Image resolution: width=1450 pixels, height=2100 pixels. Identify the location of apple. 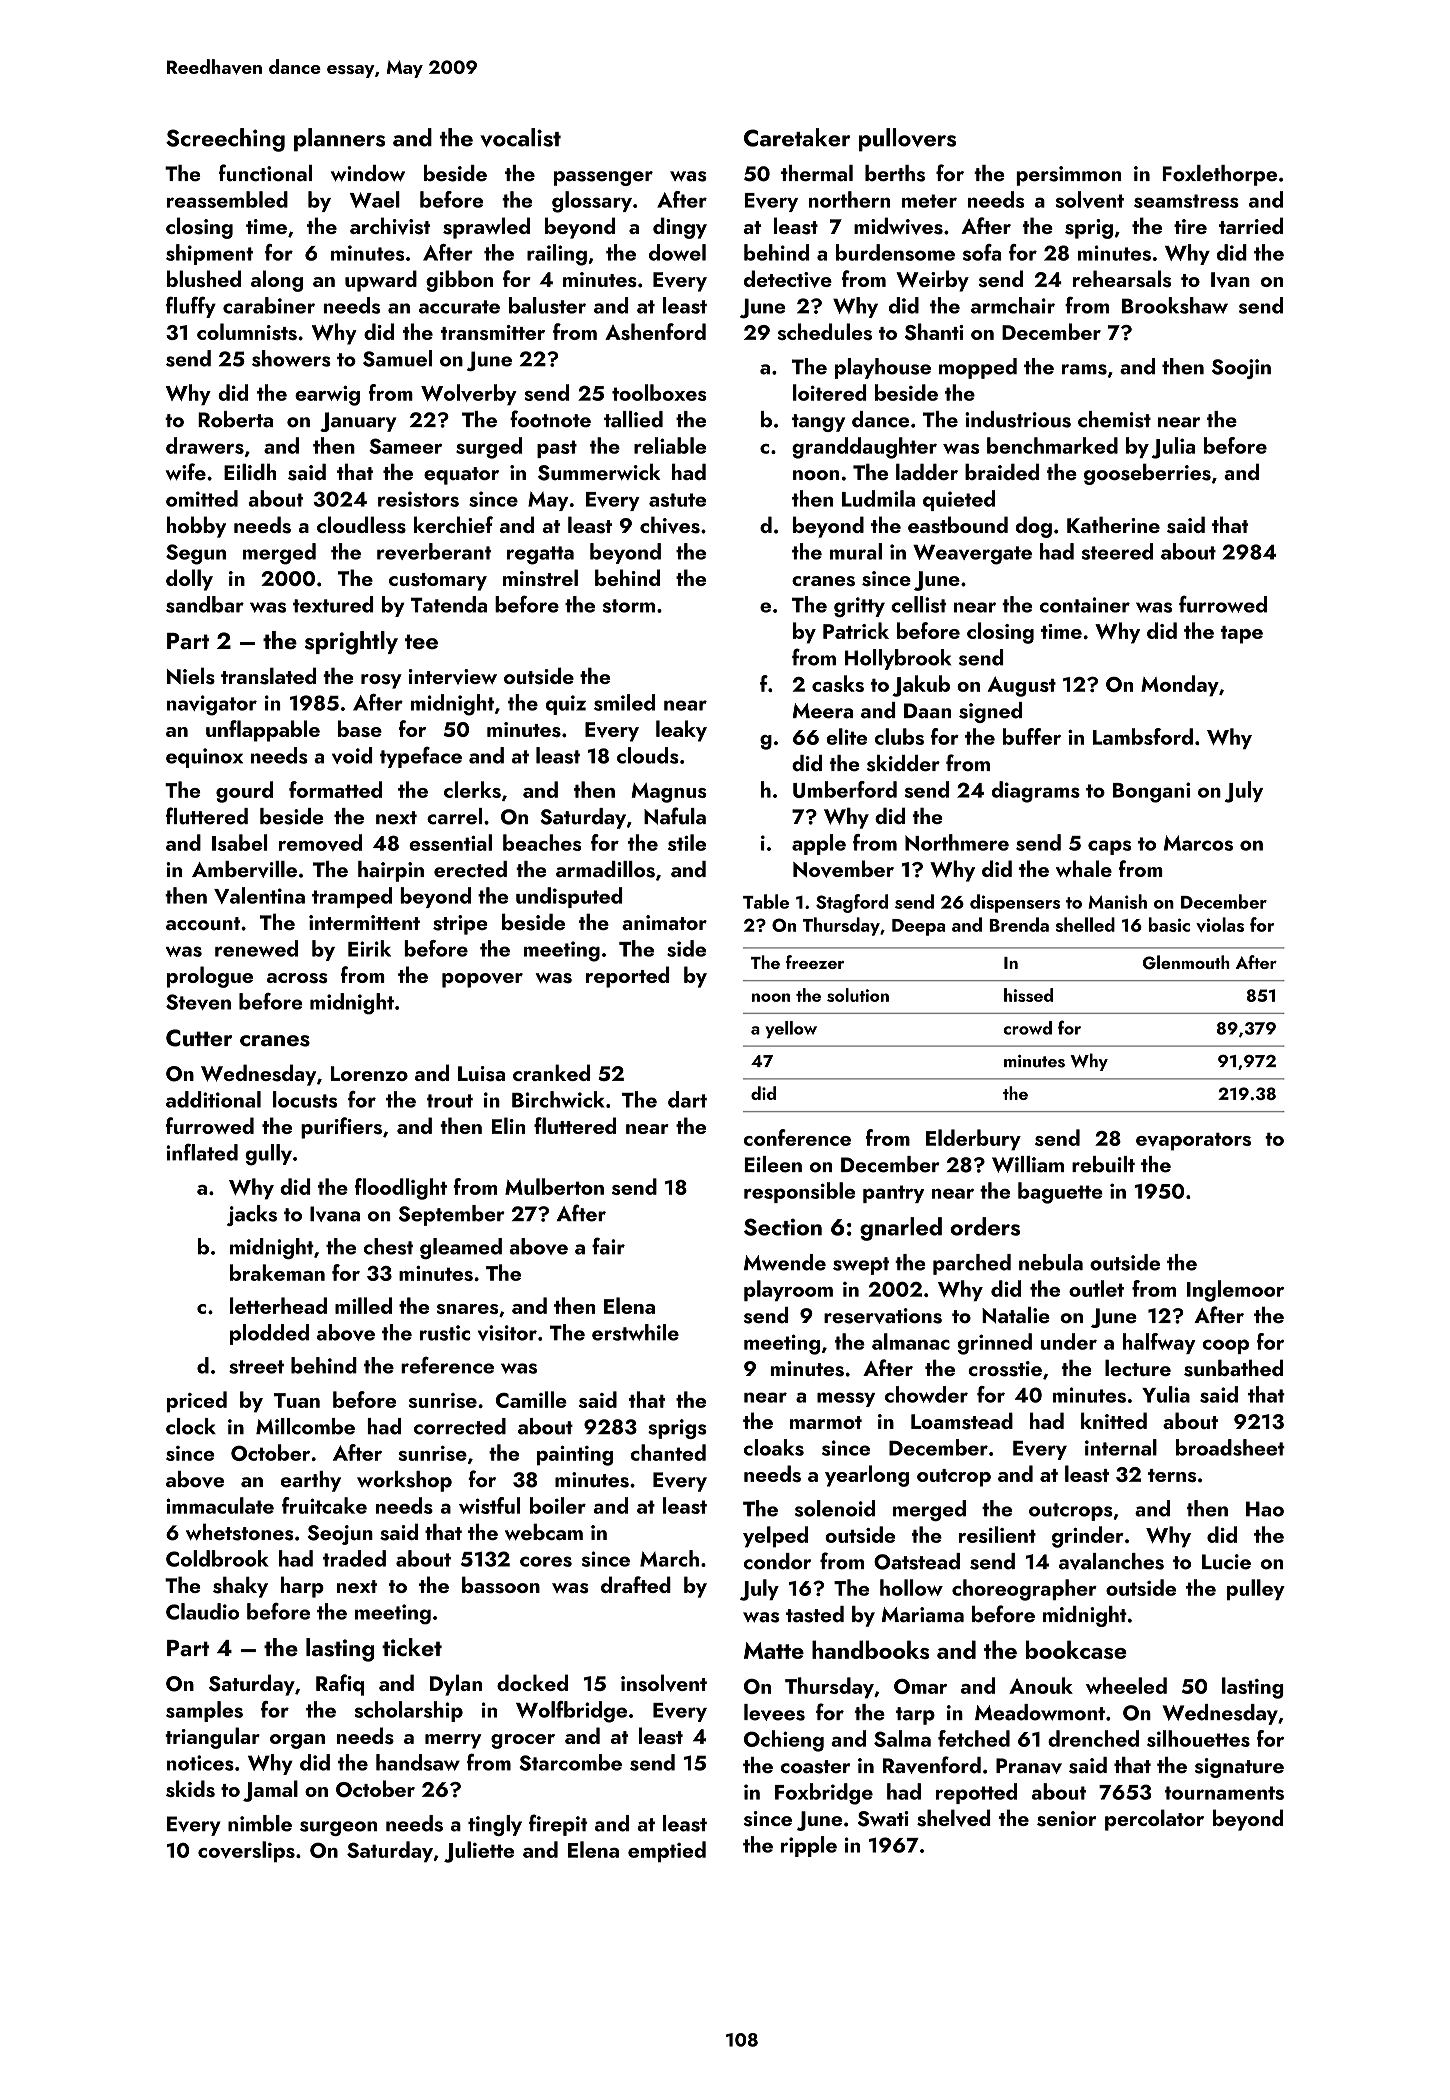
(819, 844).
